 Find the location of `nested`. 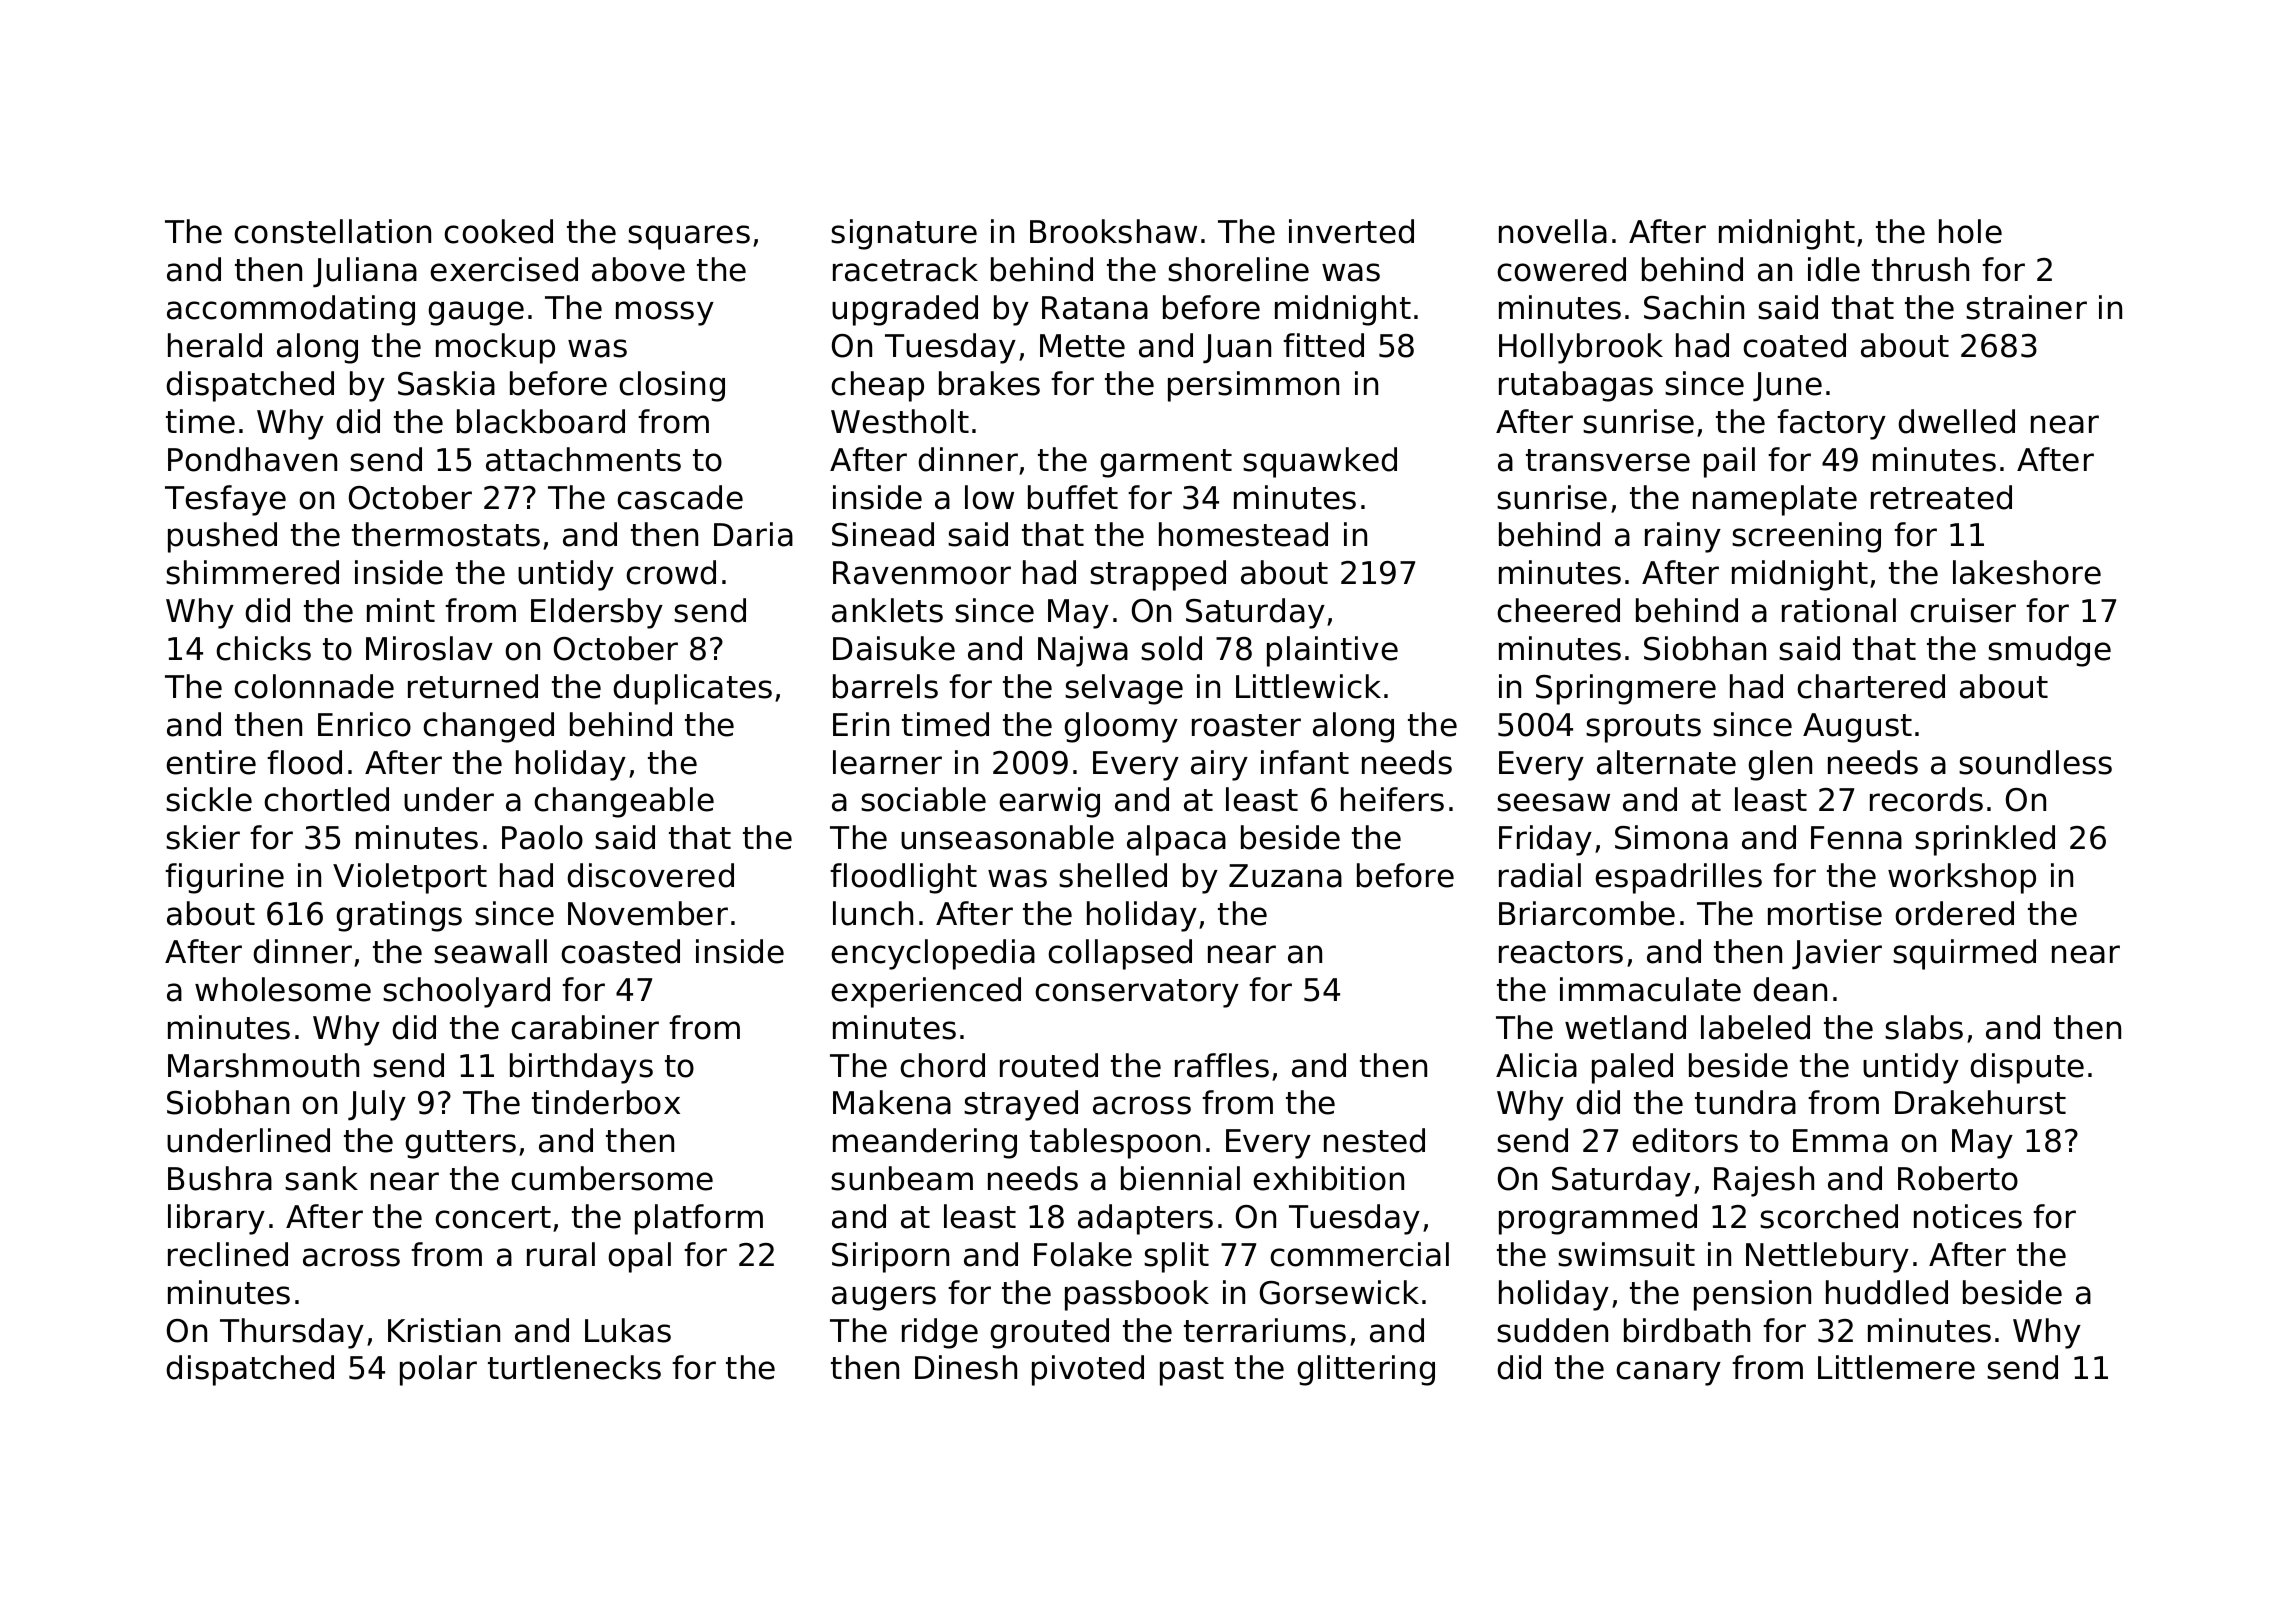

nested is located at coordinates (1374, 1140).
